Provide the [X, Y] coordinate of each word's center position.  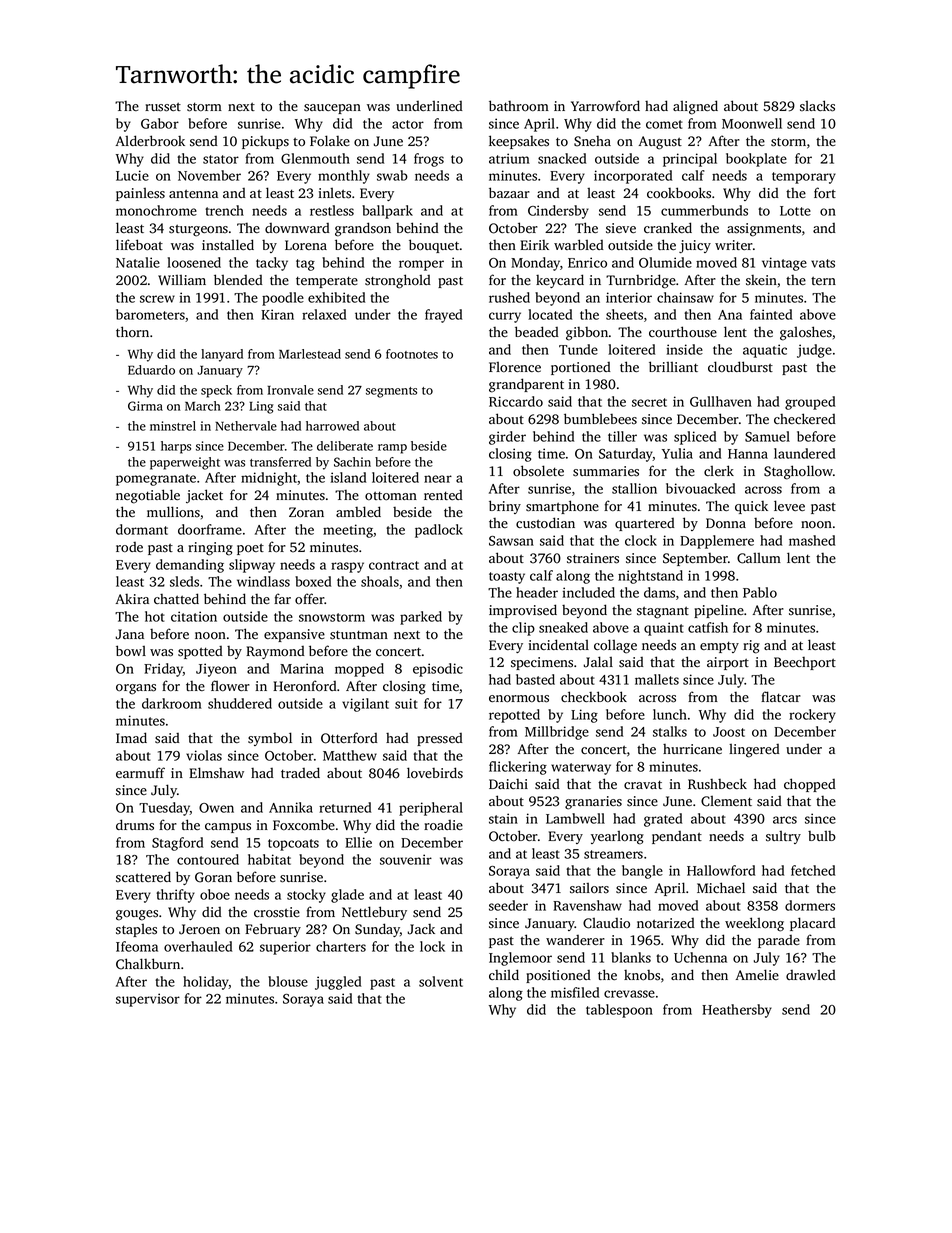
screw [157, 299]
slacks [817, 106]
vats [823, 263]
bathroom [519, 106]
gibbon [587, 334]
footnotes [412, 354]
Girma [145, 406]
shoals [380, 581]
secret [649, 402]
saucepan [332, 109]
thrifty [175, 896]
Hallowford [721, 870]
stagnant [663, 612]
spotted [200, 652]
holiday [206, 983]
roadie [443, 825]
